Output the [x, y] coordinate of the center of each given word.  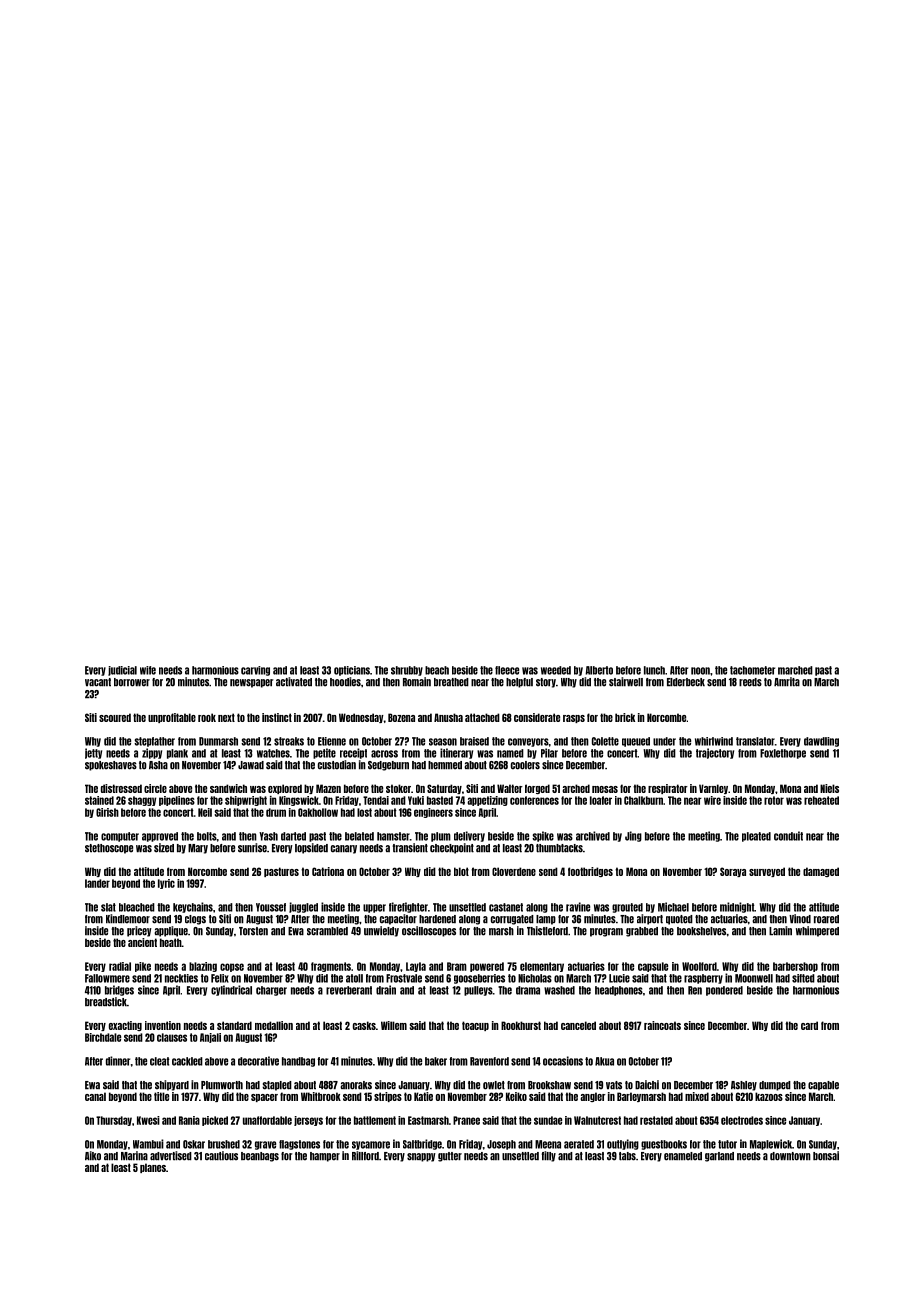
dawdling [821, 742]
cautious [221, 1156]
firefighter [408, 907]
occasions [563, 1061]
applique [171, 931]
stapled [277, 1086]
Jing [633, 836]
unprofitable [172, 718]
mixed [697, 1096]
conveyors [528, 742]
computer [120, 837]
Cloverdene [514, 871]
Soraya [733, 872]
